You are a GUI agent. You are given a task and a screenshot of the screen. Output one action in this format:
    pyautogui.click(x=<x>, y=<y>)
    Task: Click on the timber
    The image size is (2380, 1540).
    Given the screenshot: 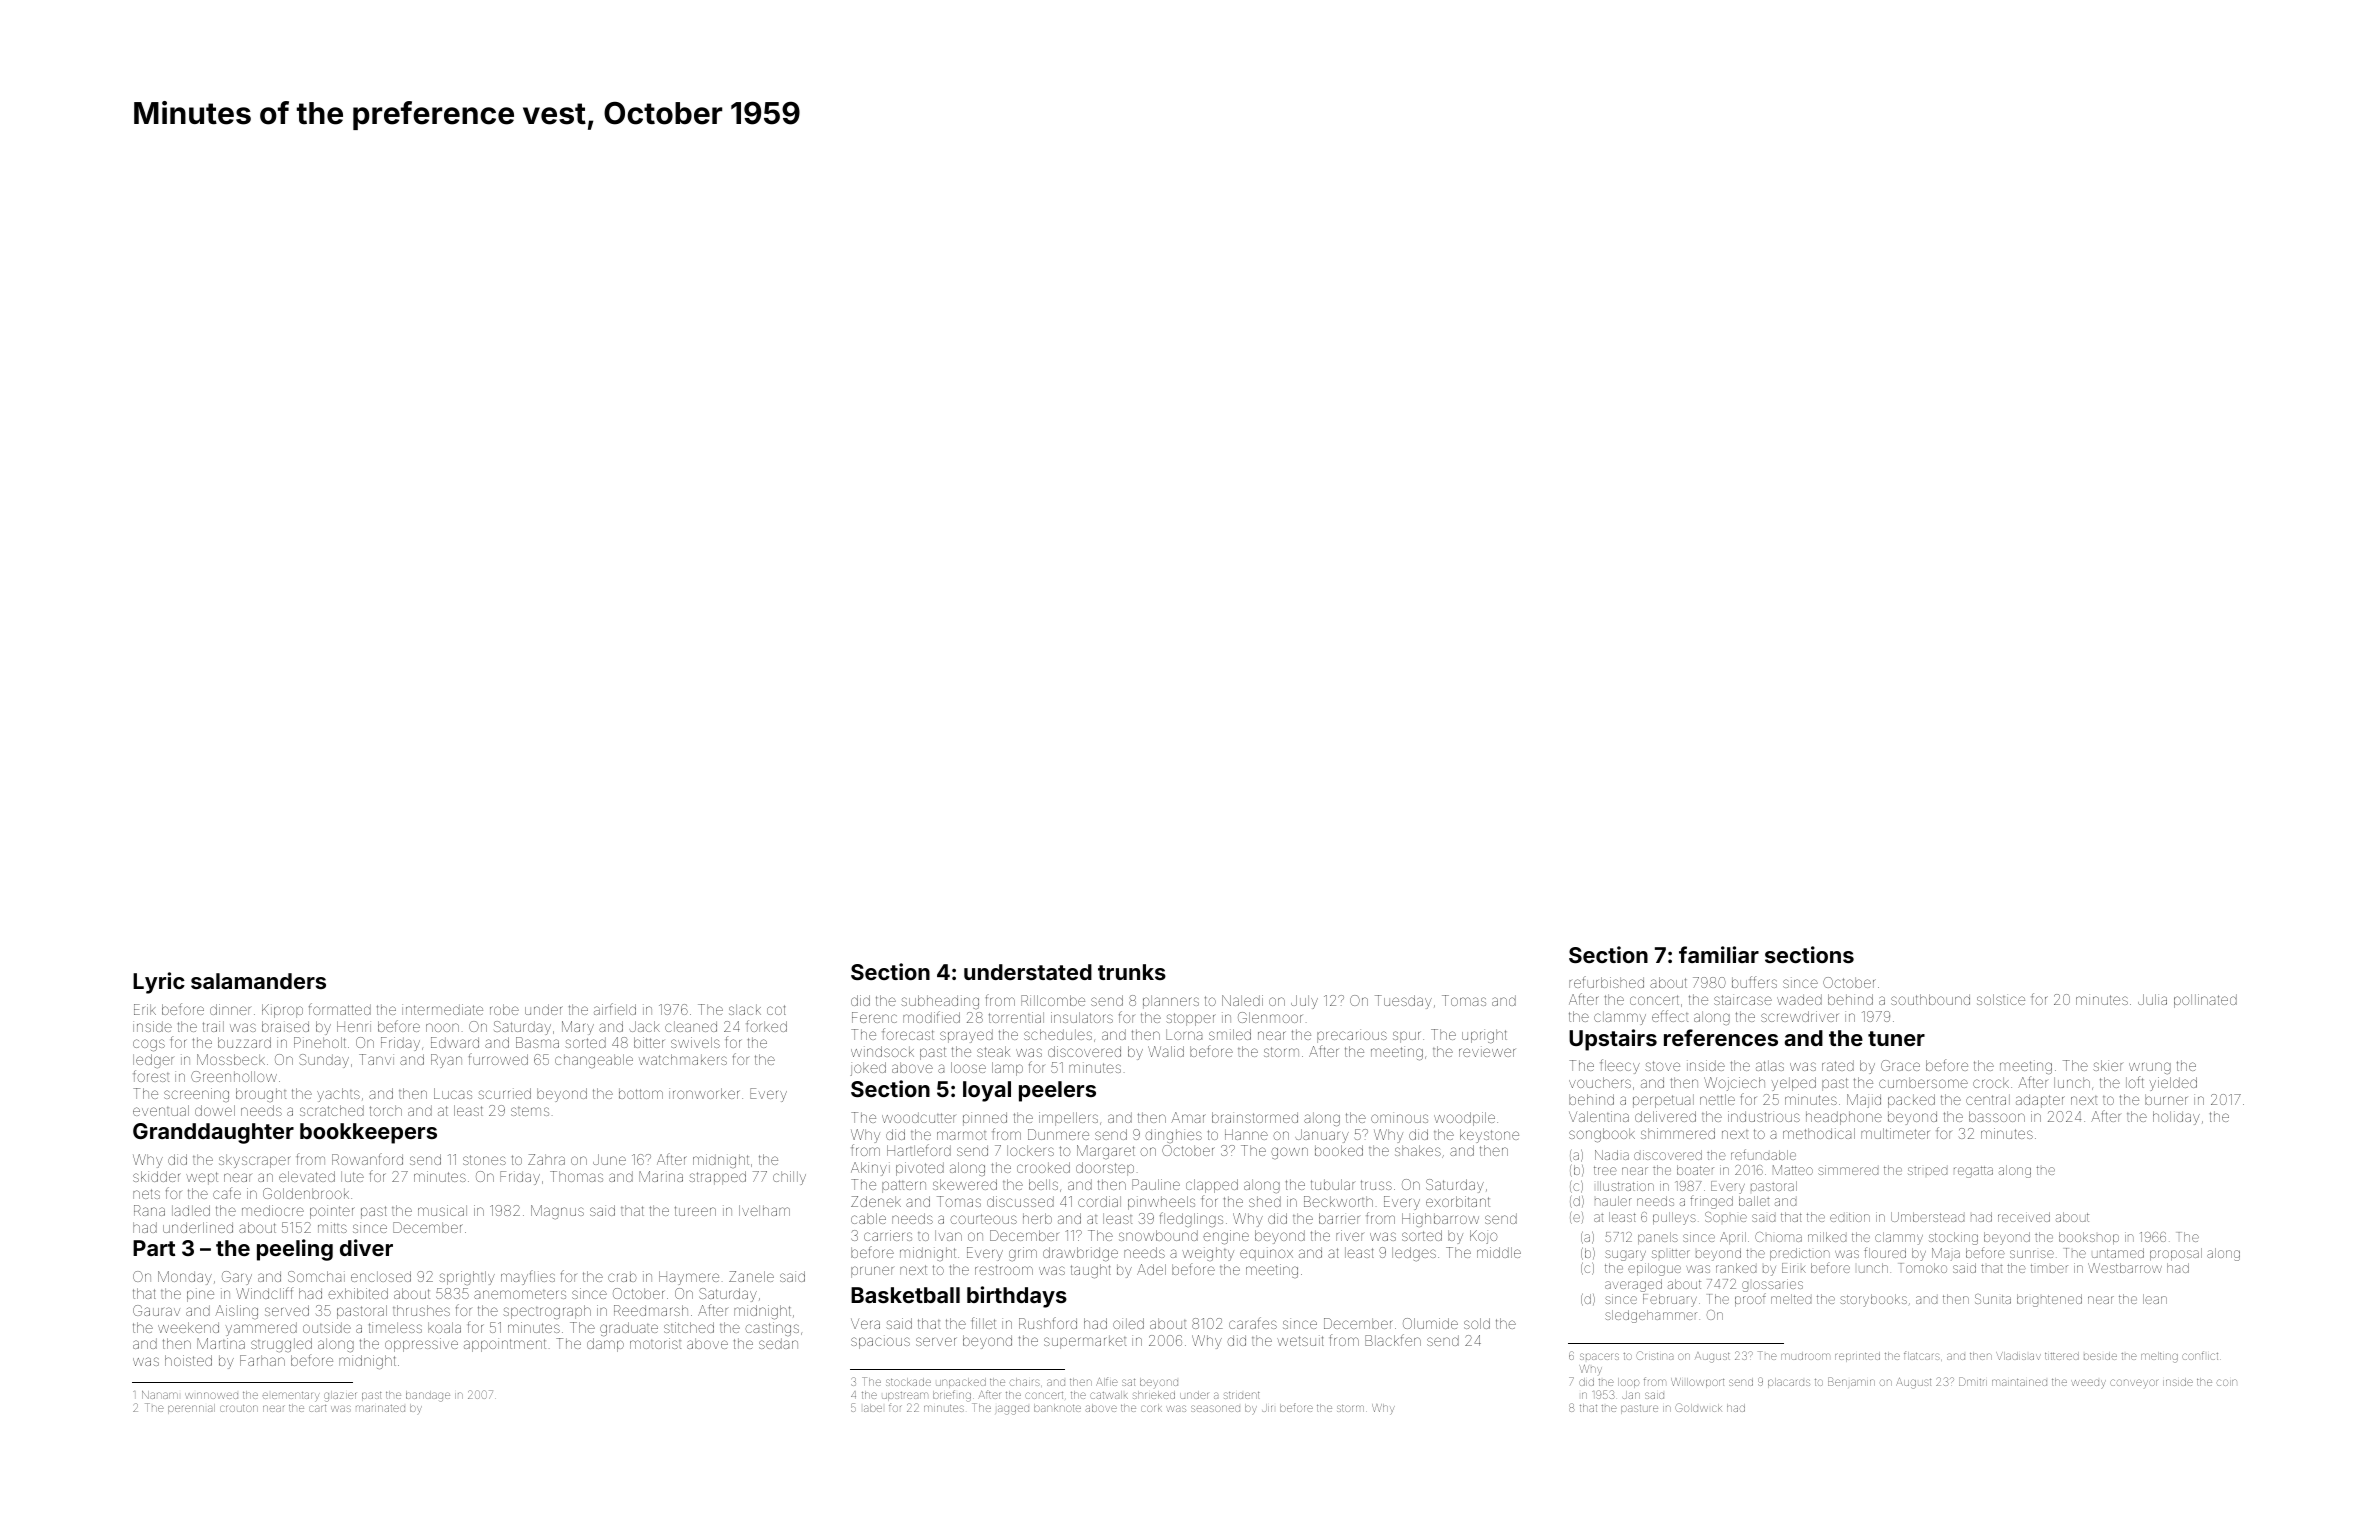 What is the action you would take?
    pyautogui.click(x=2049, y=1268)
